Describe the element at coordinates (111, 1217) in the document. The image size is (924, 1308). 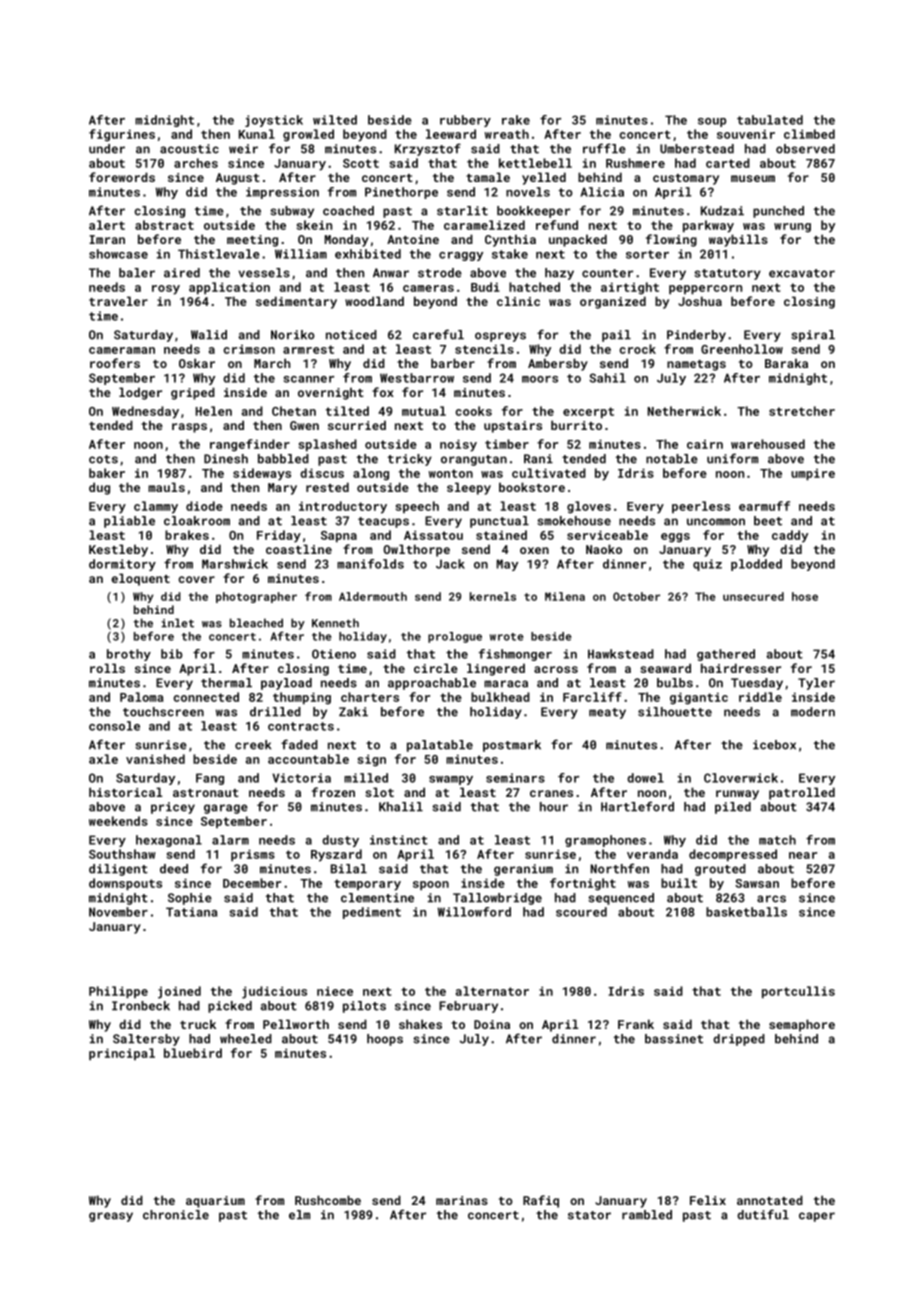
I see `greasy` at that location.
